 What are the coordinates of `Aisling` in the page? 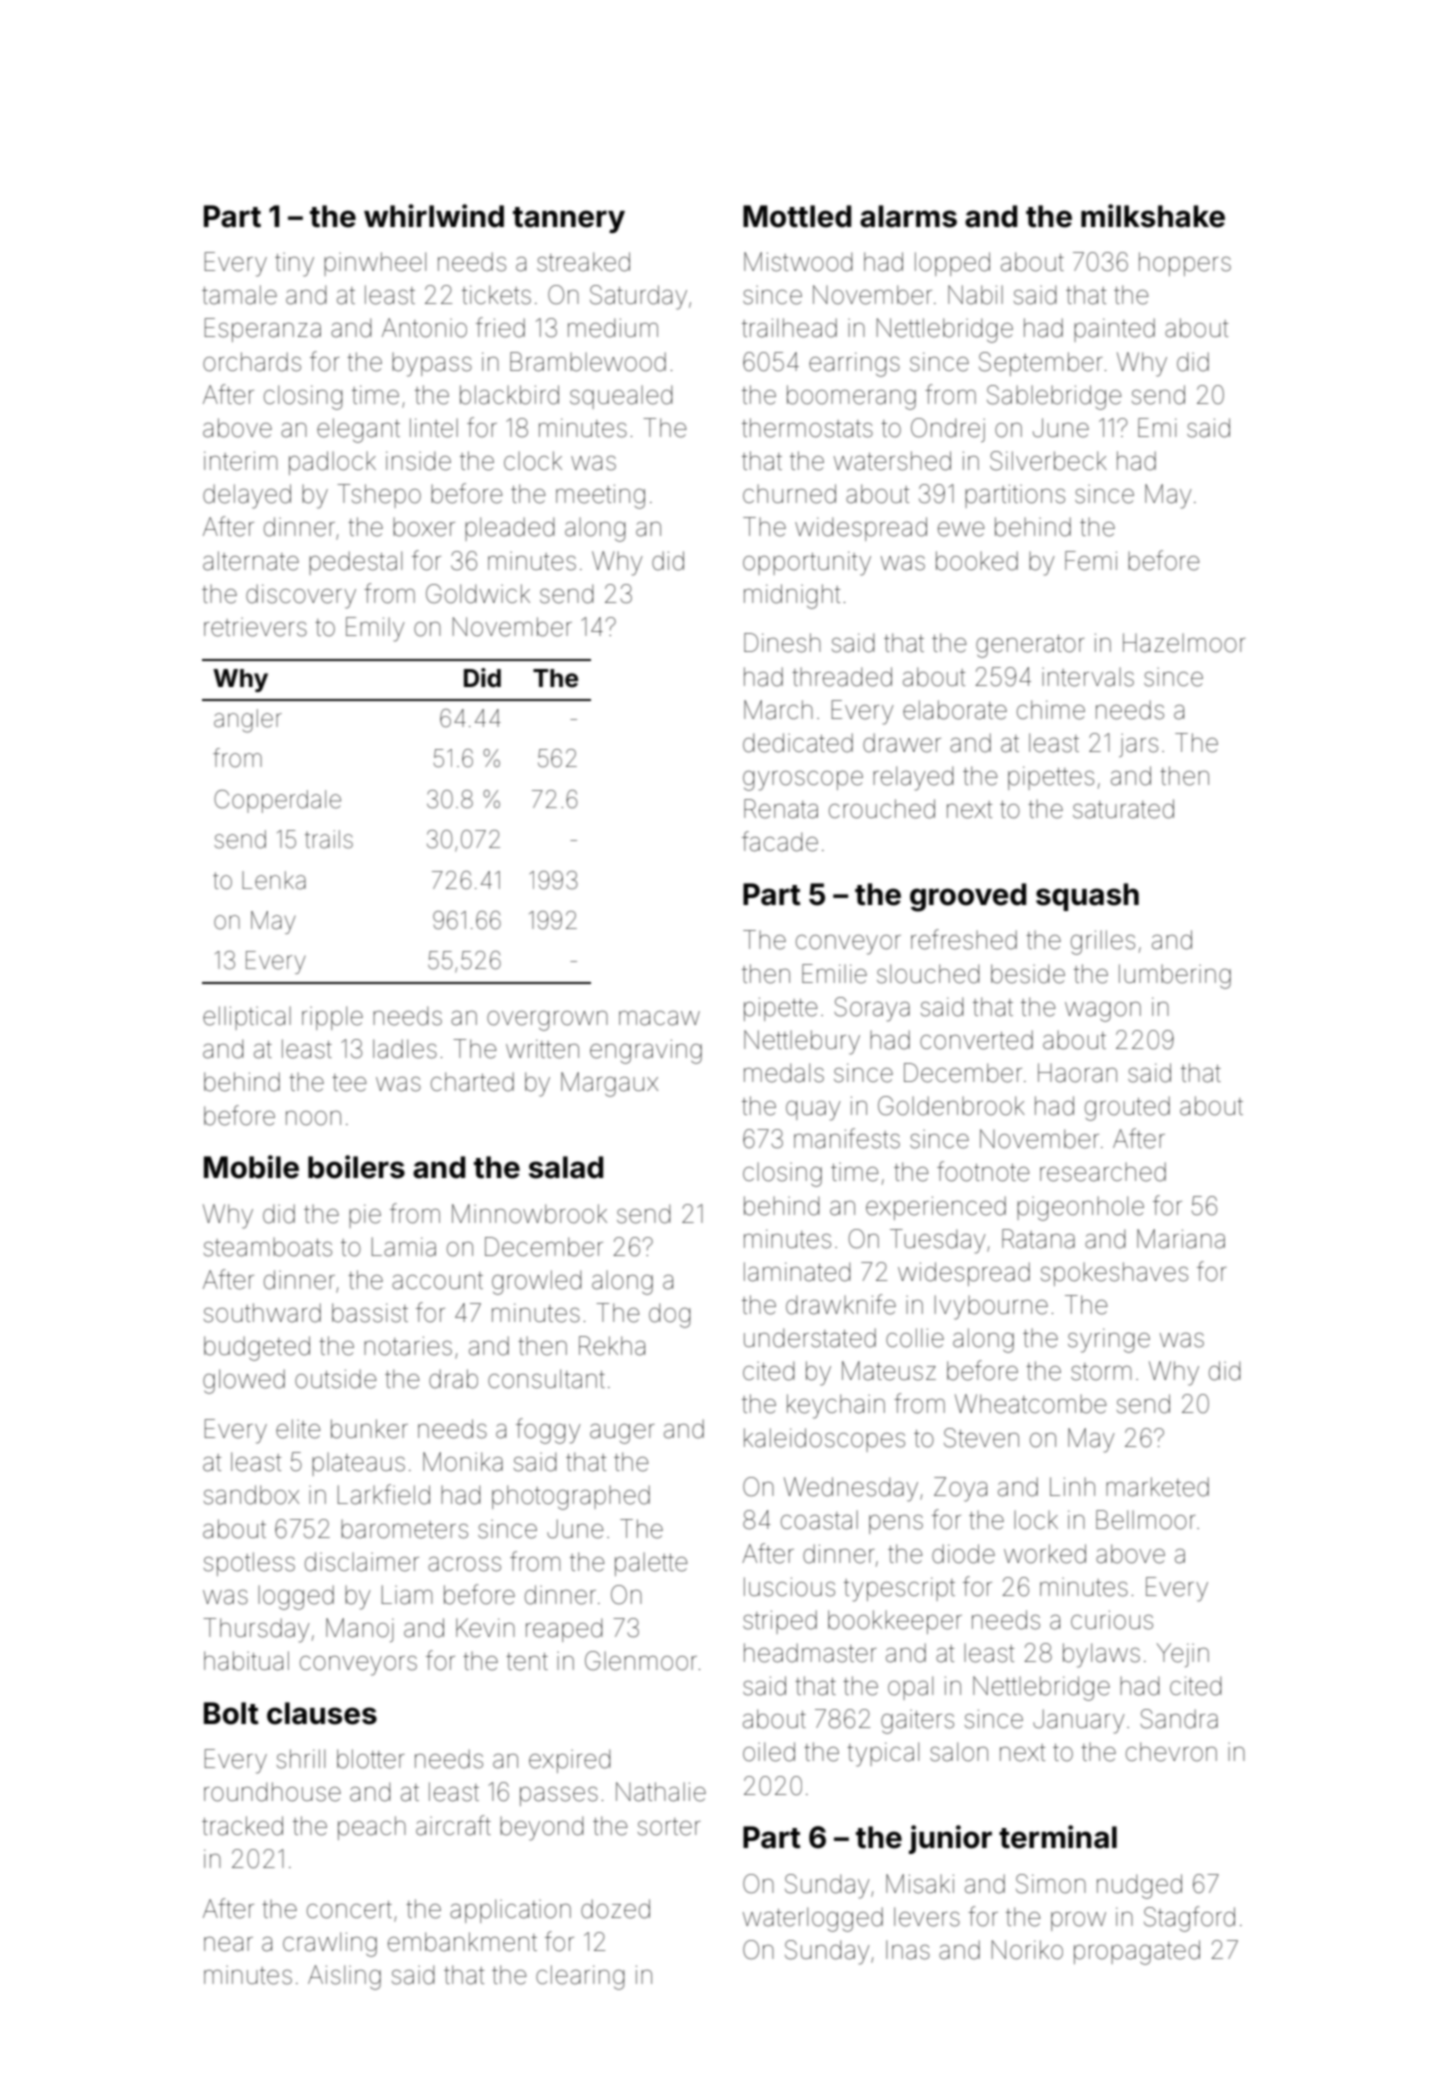 It's located at (344, 1977).
